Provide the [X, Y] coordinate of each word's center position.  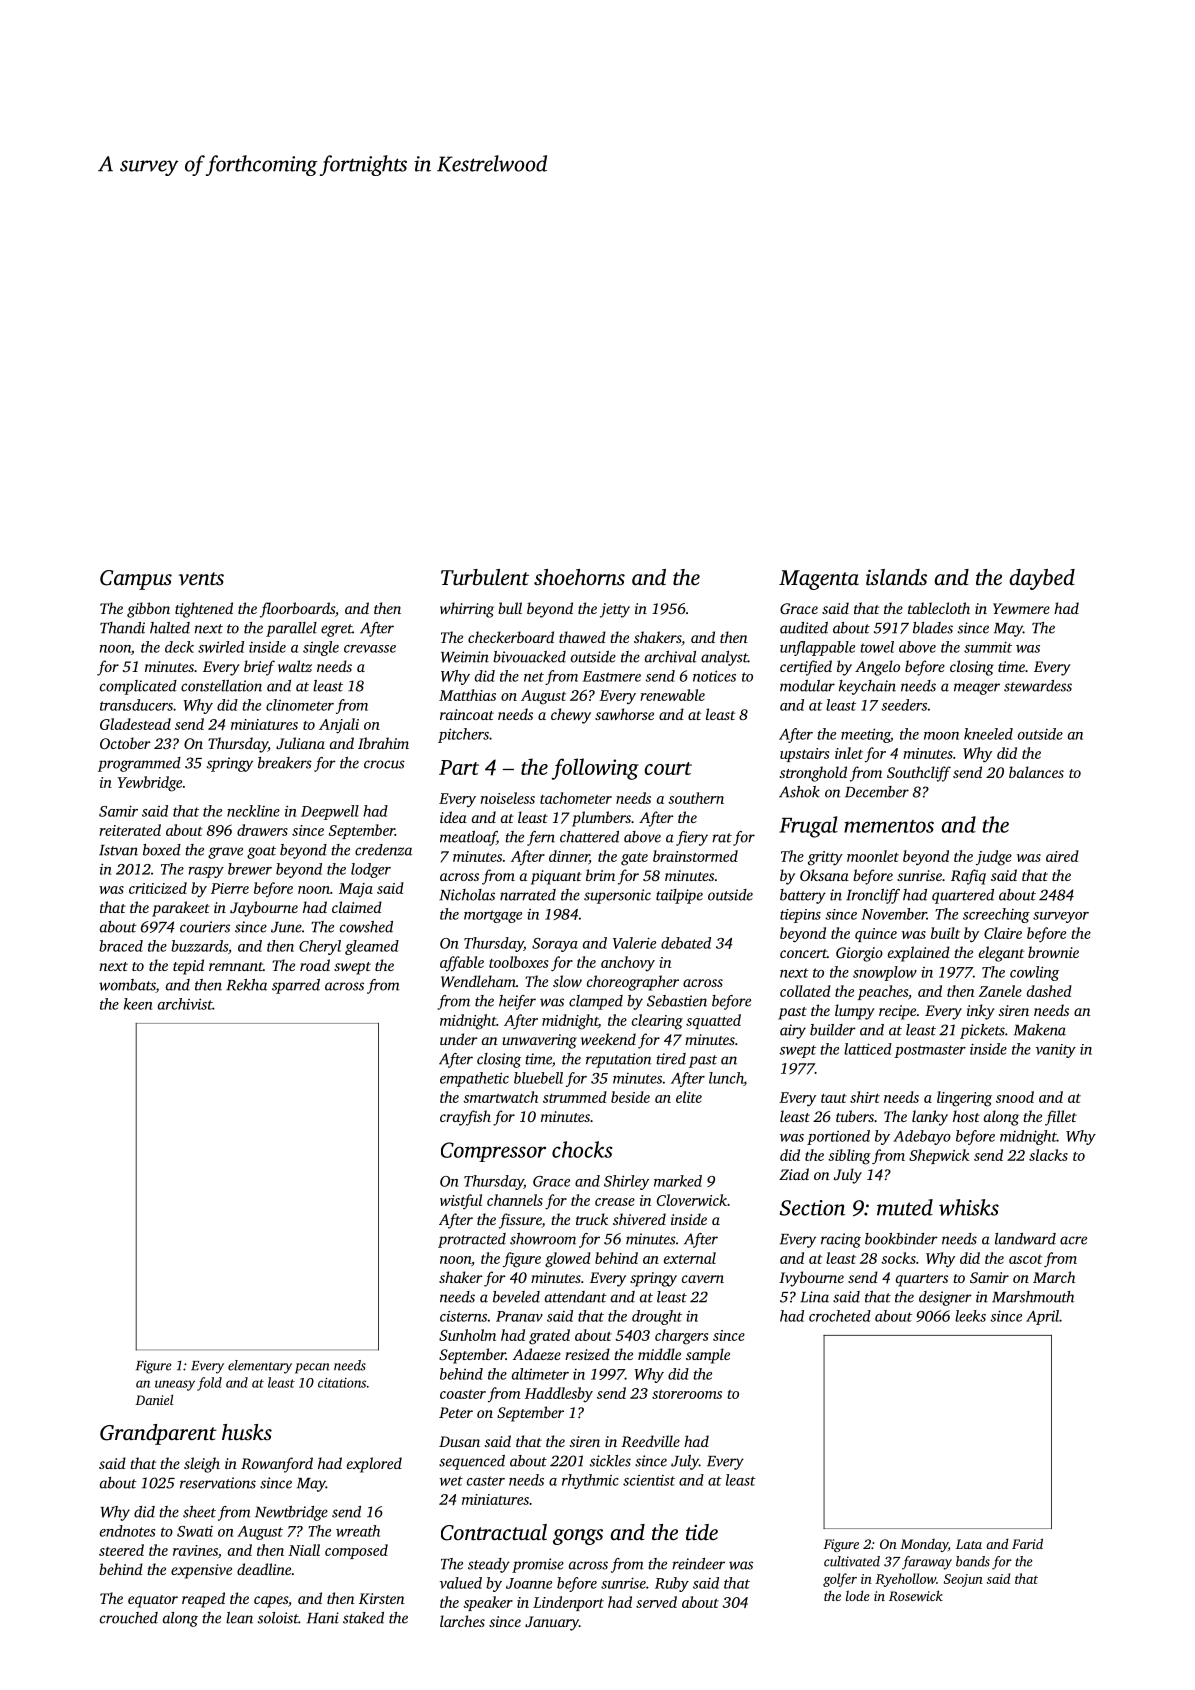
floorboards [297, 610]
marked [678, 1181]
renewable [672, 695]
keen [138, 1004]
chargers [681, 1337]
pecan [312, 1368]
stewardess [1038, 686]
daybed [1042, 579]
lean [239, 1618]
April [1042, 1317]
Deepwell [330, 812]
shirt [865, 1097]
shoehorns [579, 577]
